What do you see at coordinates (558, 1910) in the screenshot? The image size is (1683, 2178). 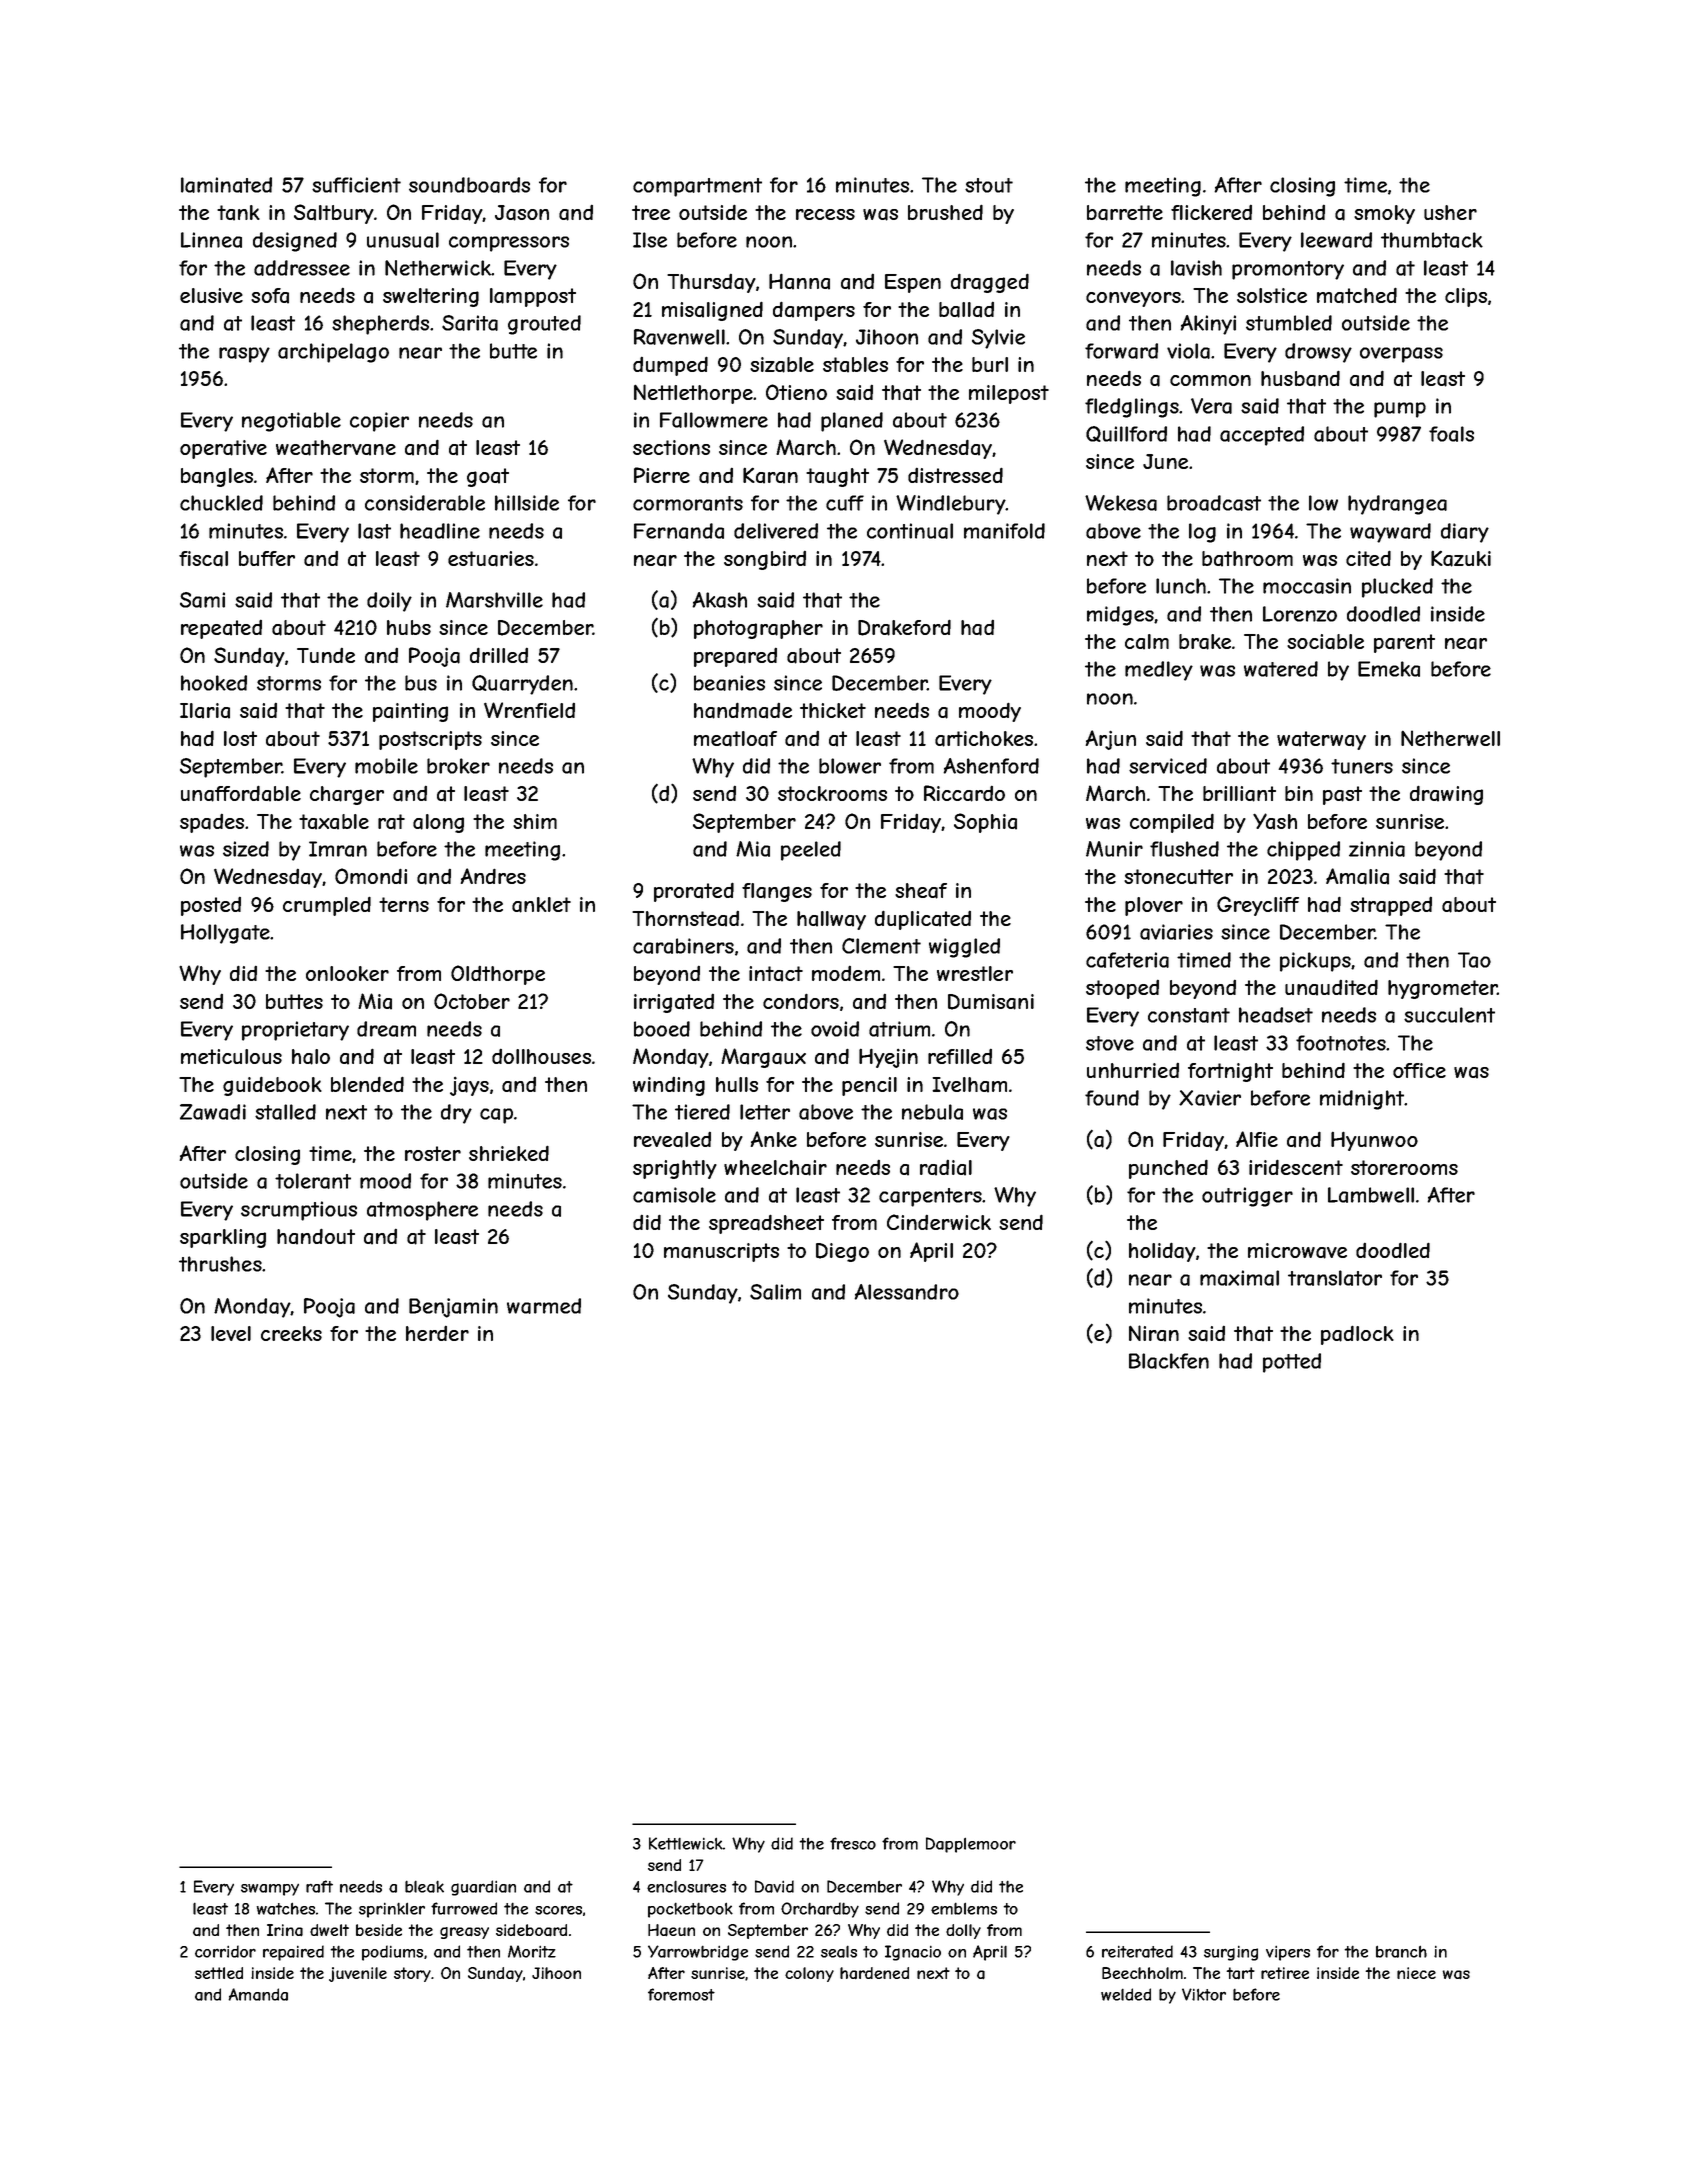 I see `scores` at bounding box center [558, 1910].
